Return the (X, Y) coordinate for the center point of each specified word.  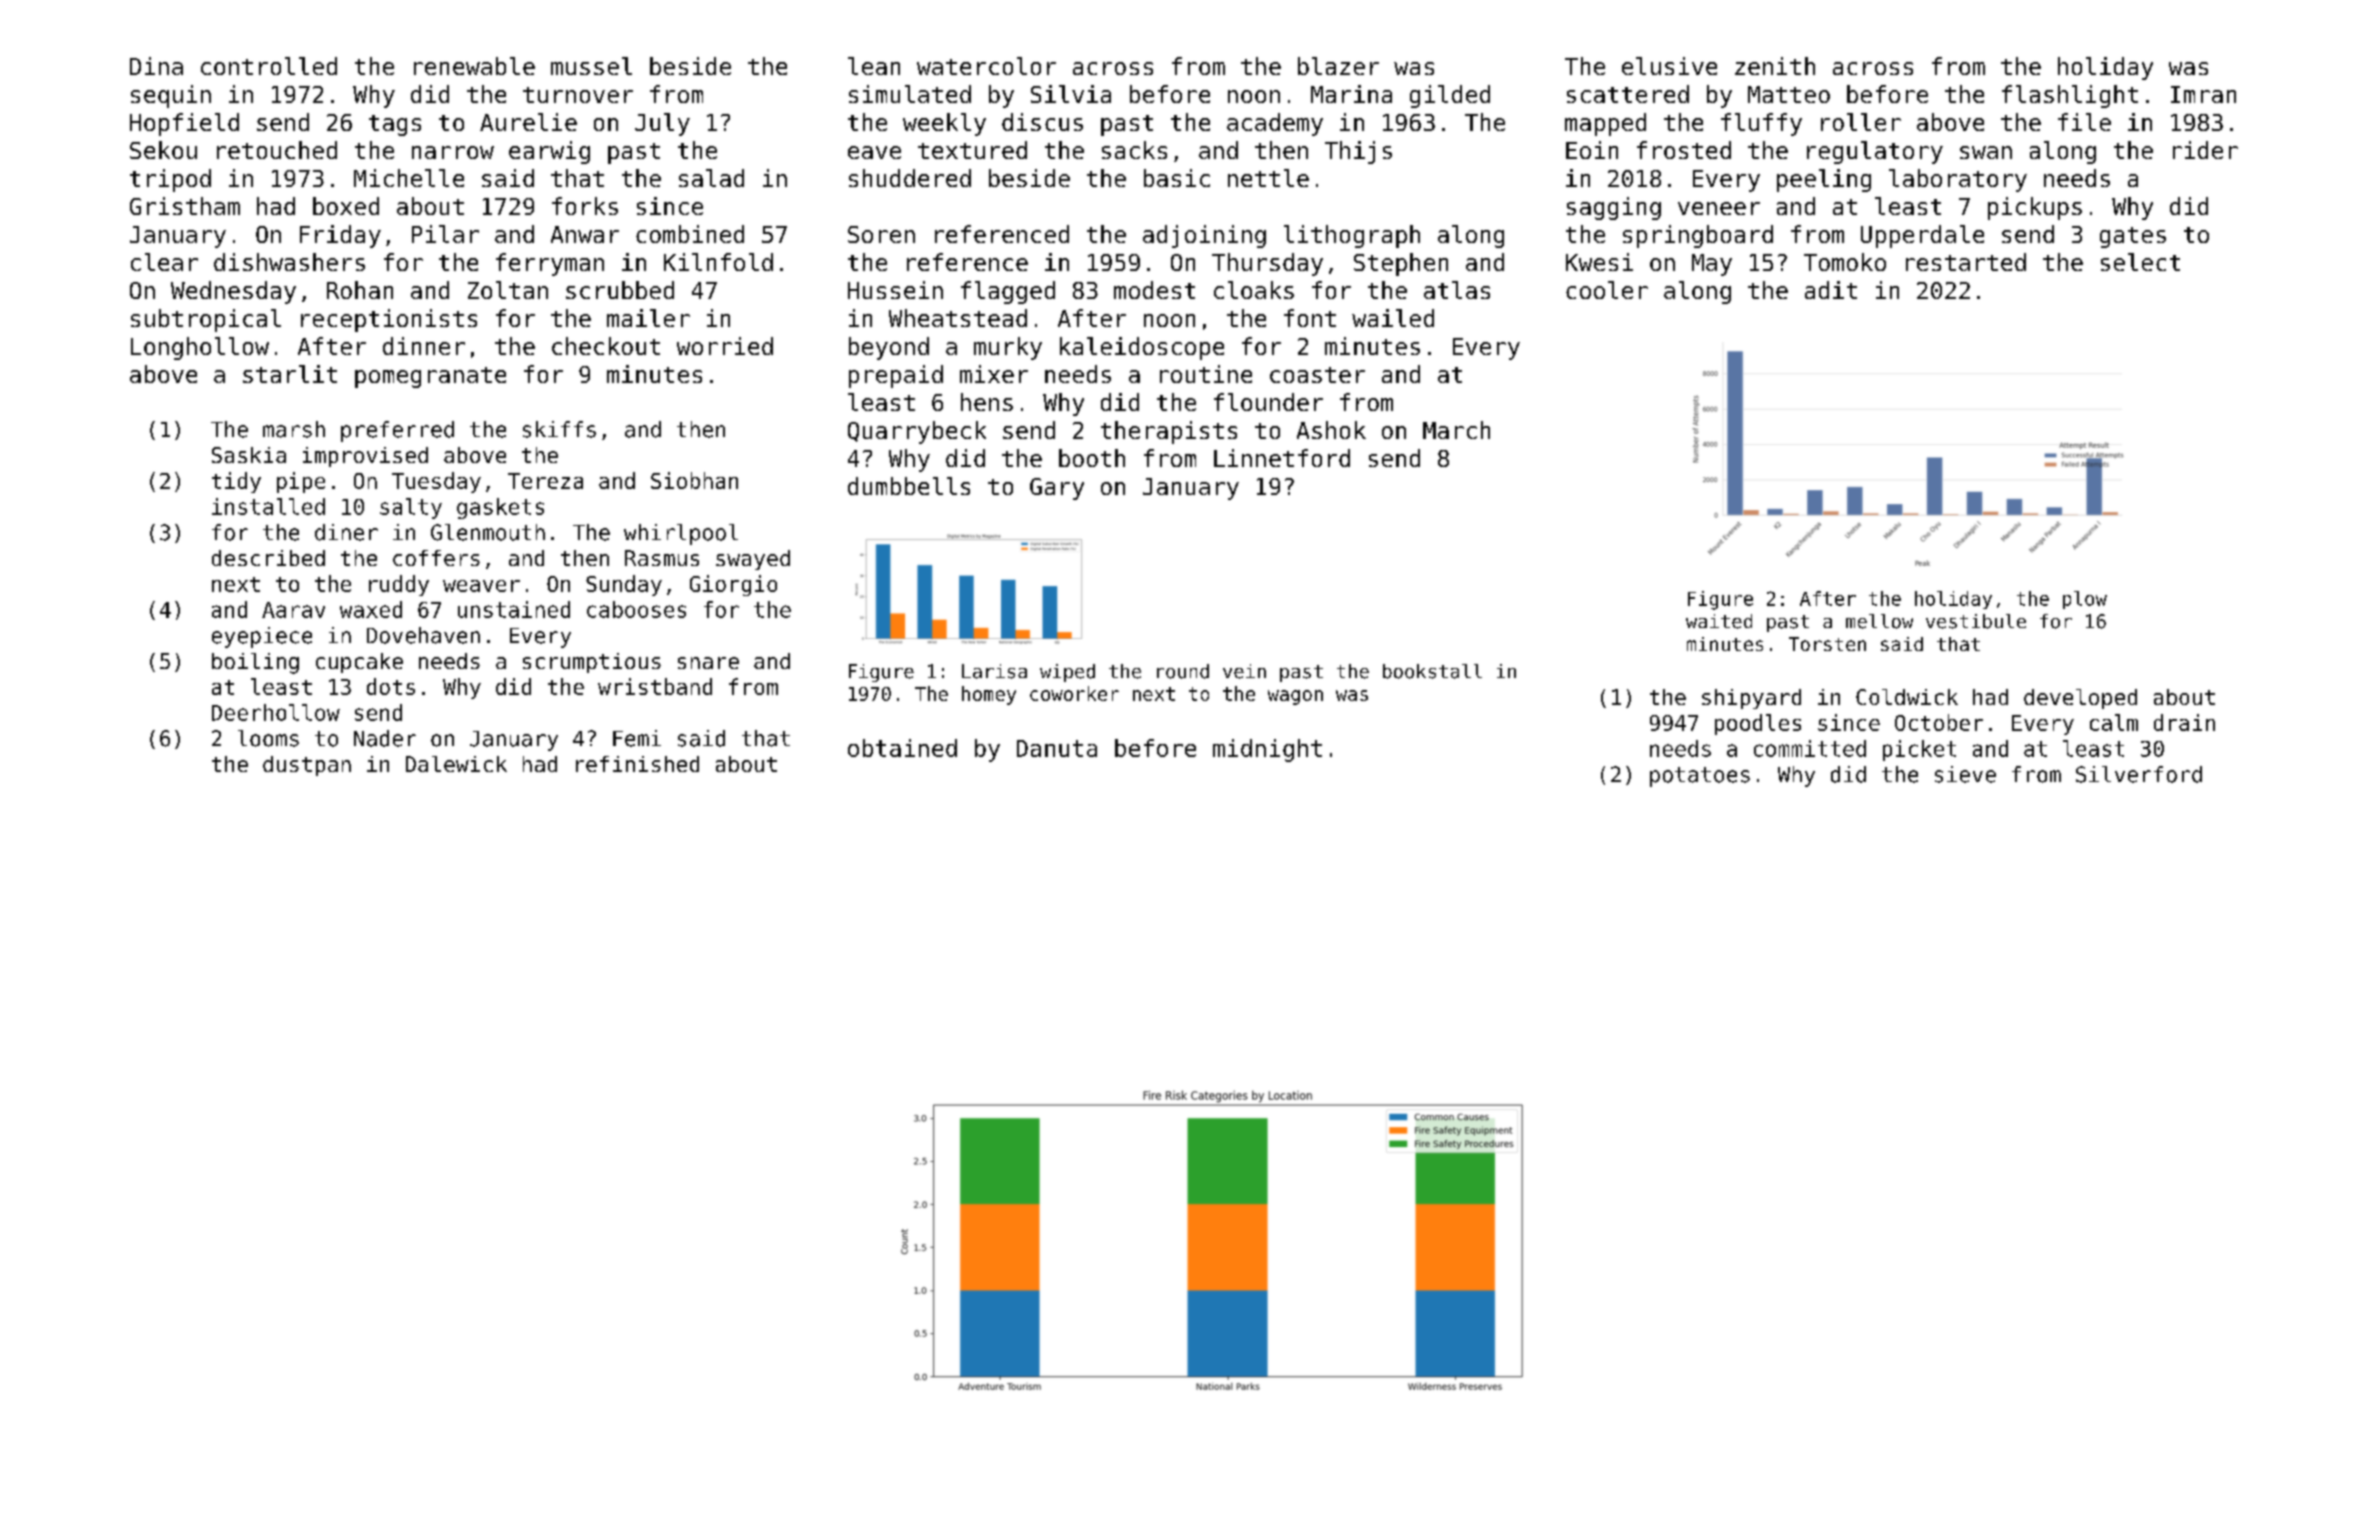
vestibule (1976, 621)
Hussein (895, 290)
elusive (1669, 66)
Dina (156, 66)
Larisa (994, 671)
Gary (1057, 489)
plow (2085, 600)
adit (1831, 290)
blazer (1338, 66)
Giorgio (733, 585)
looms (268, 738)
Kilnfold (718, 262)
